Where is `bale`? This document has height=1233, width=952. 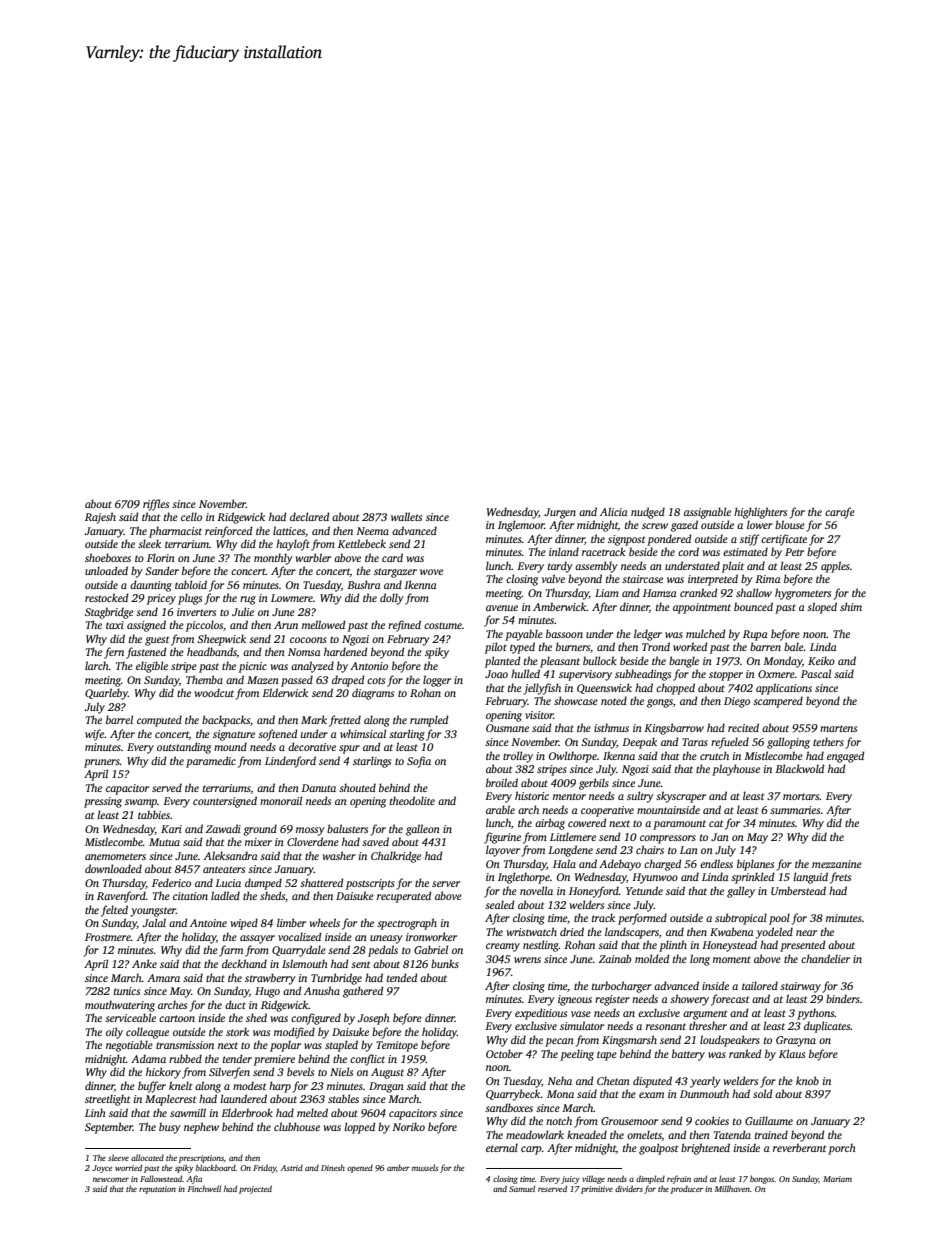 bale is located at coordinates (794, 646).
